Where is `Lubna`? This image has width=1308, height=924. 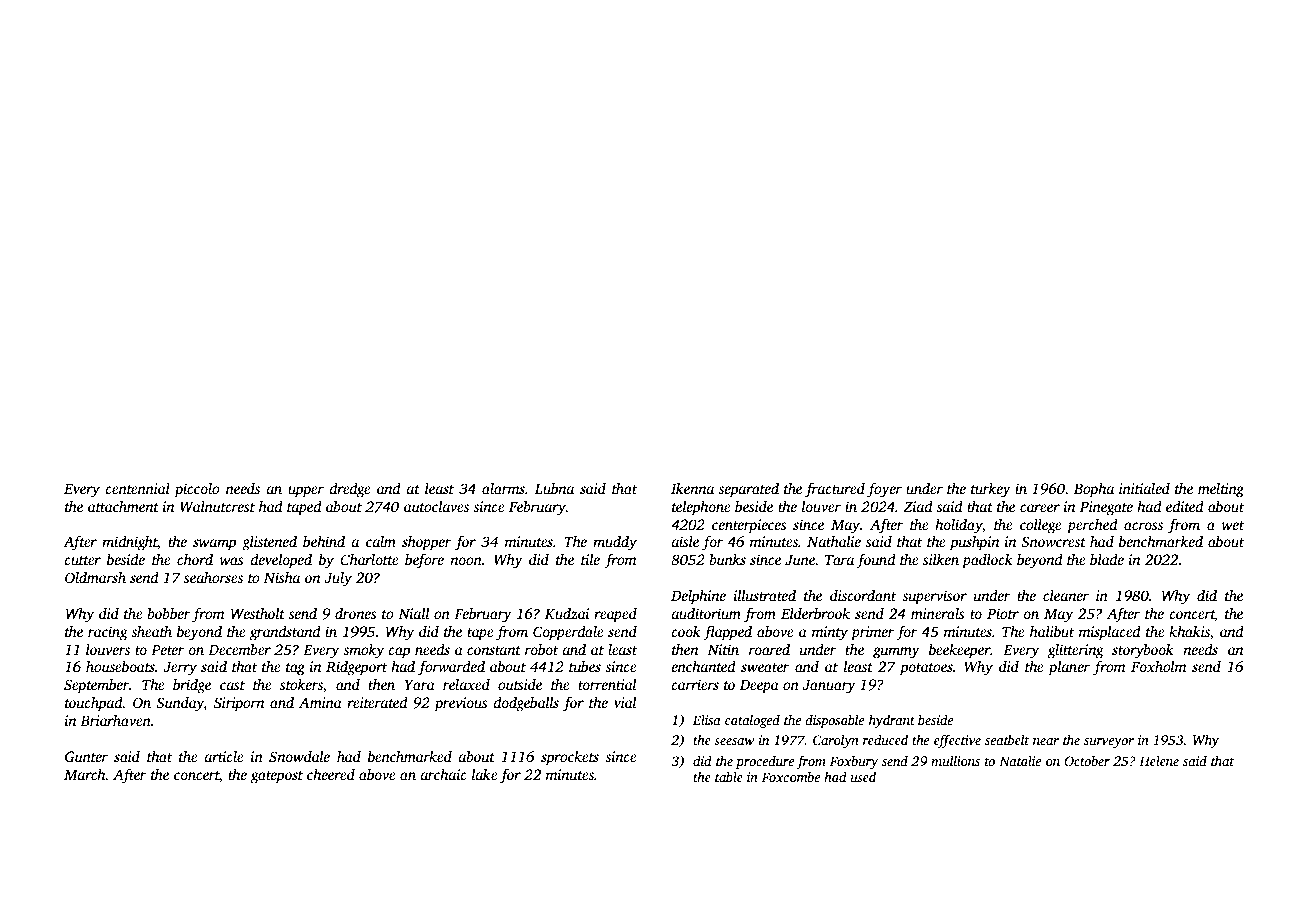
Lubna is located at coordinates (554, 488).
